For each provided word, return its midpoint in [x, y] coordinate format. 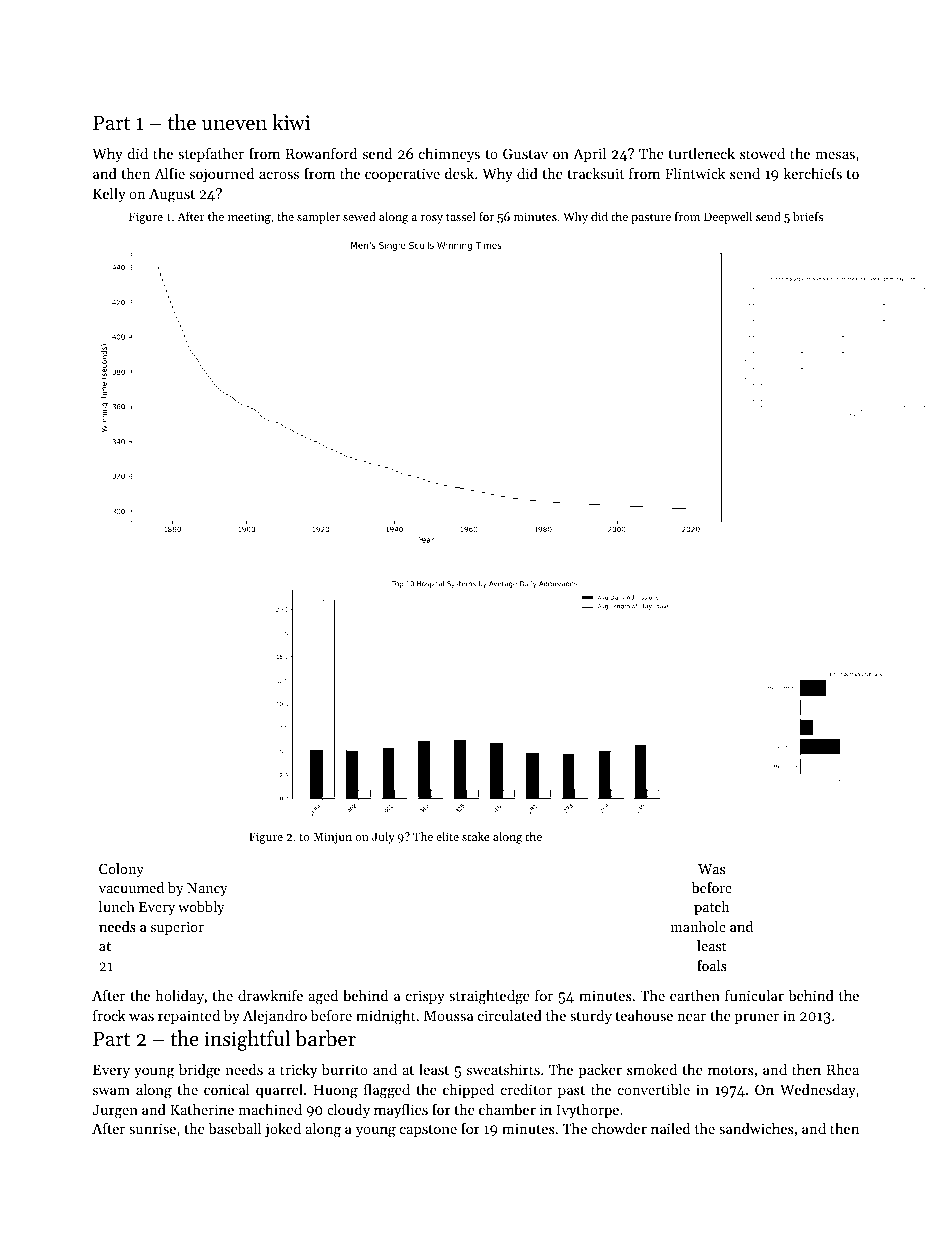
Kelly [109, 195]
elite [447, 836]
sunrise [152, 1128]
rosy [432, 219]
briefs [808, 216]
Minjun [332, 838]
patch [711, 908]
